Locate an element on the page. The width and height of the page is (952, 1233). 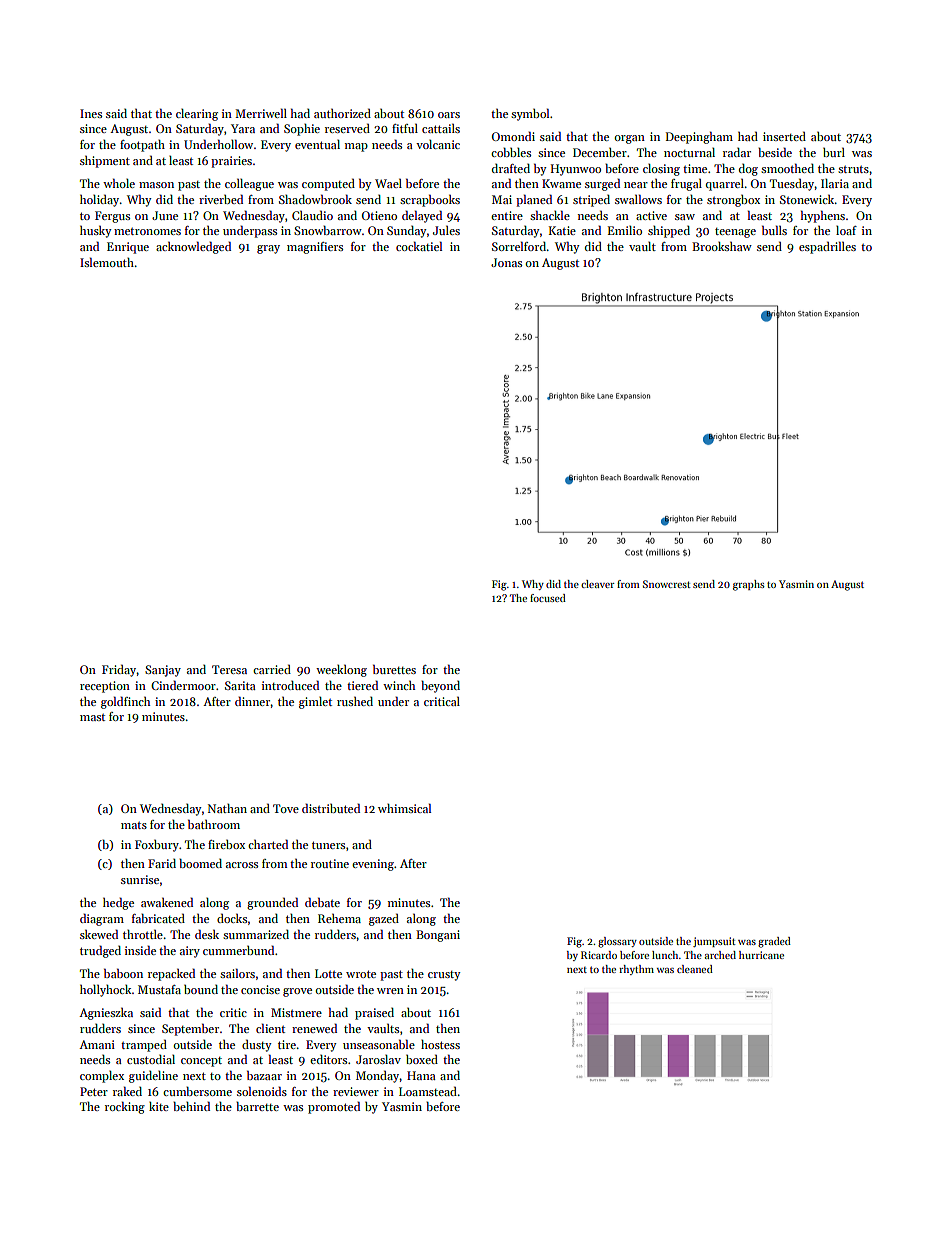
inserted is located at coordinates (784, 136).
